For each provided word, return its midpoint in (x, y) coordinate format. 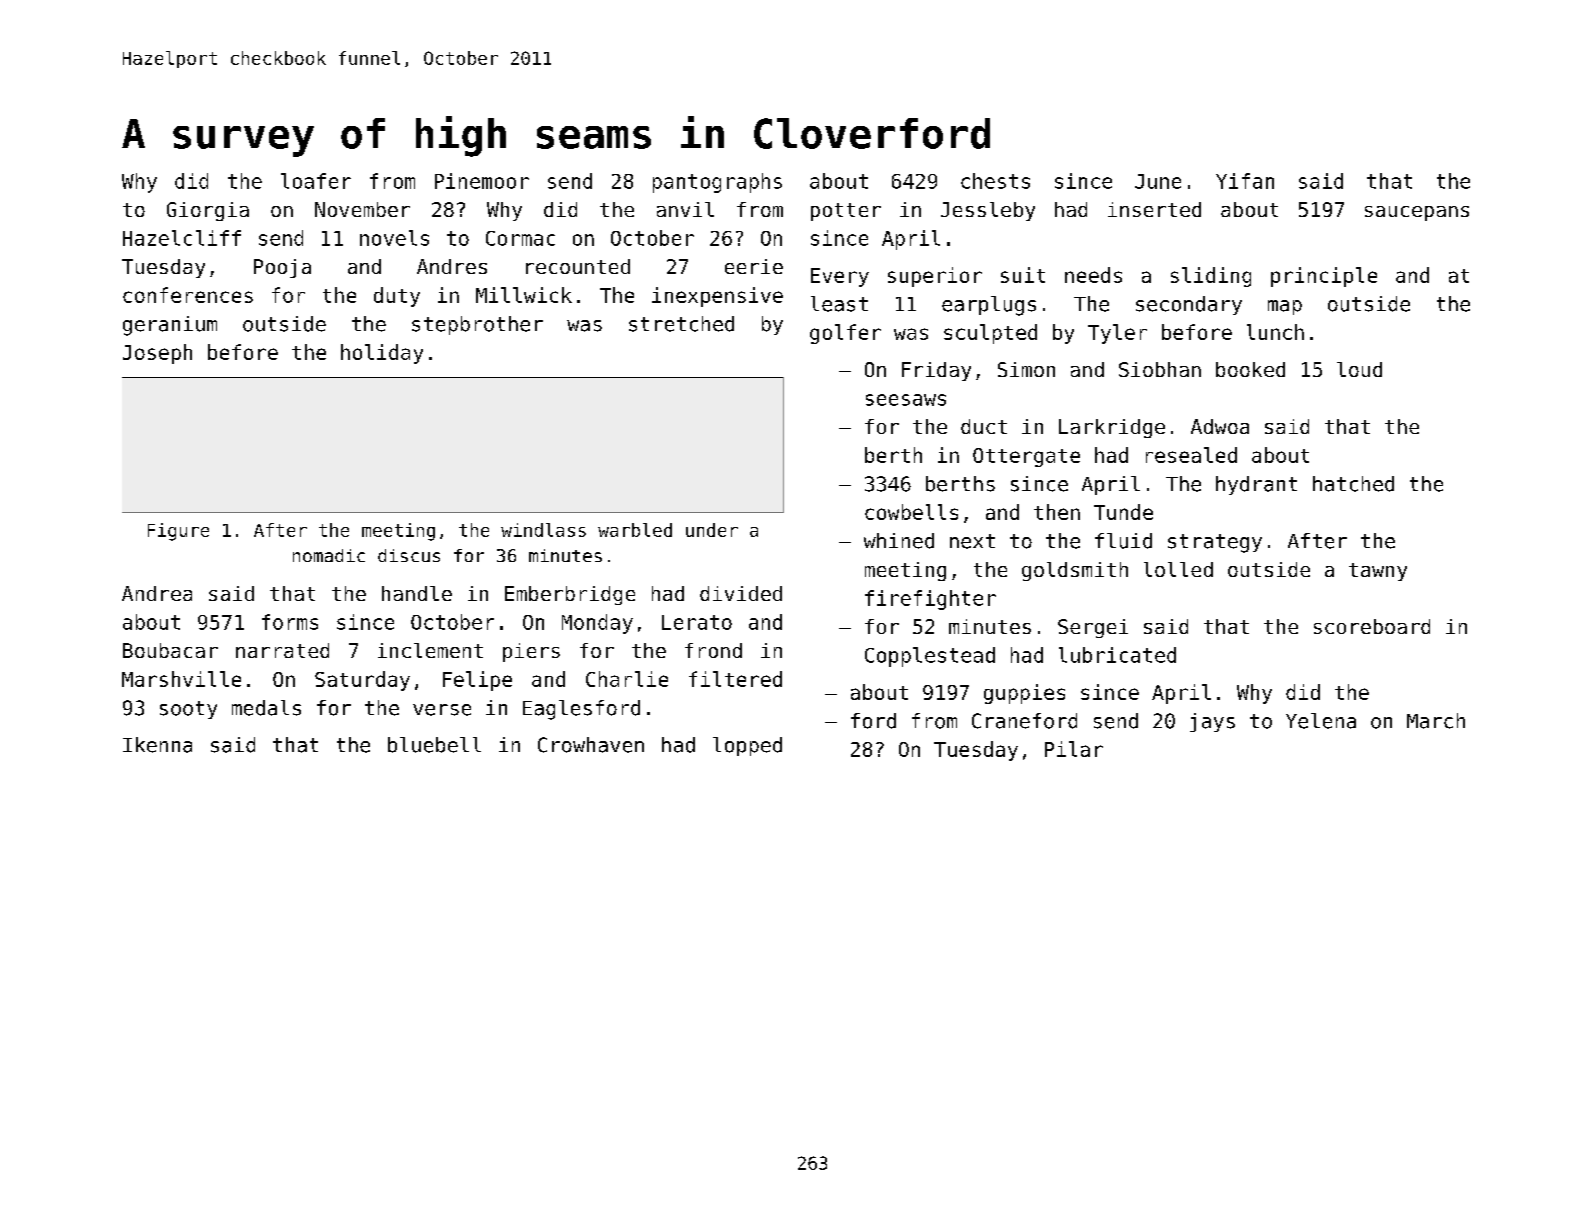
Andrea (157, 593)
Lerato (697, 622)
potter (846, 212)
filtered (735, 679)
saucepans (1417, 213)
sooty (188, 710)
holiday (382, 354)
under (712, 530)
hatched (1353, 484)
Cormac (520, 238)
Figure (178, 532)
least (839, 304)
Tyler (1117, 334)
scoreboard (1372, 626)
